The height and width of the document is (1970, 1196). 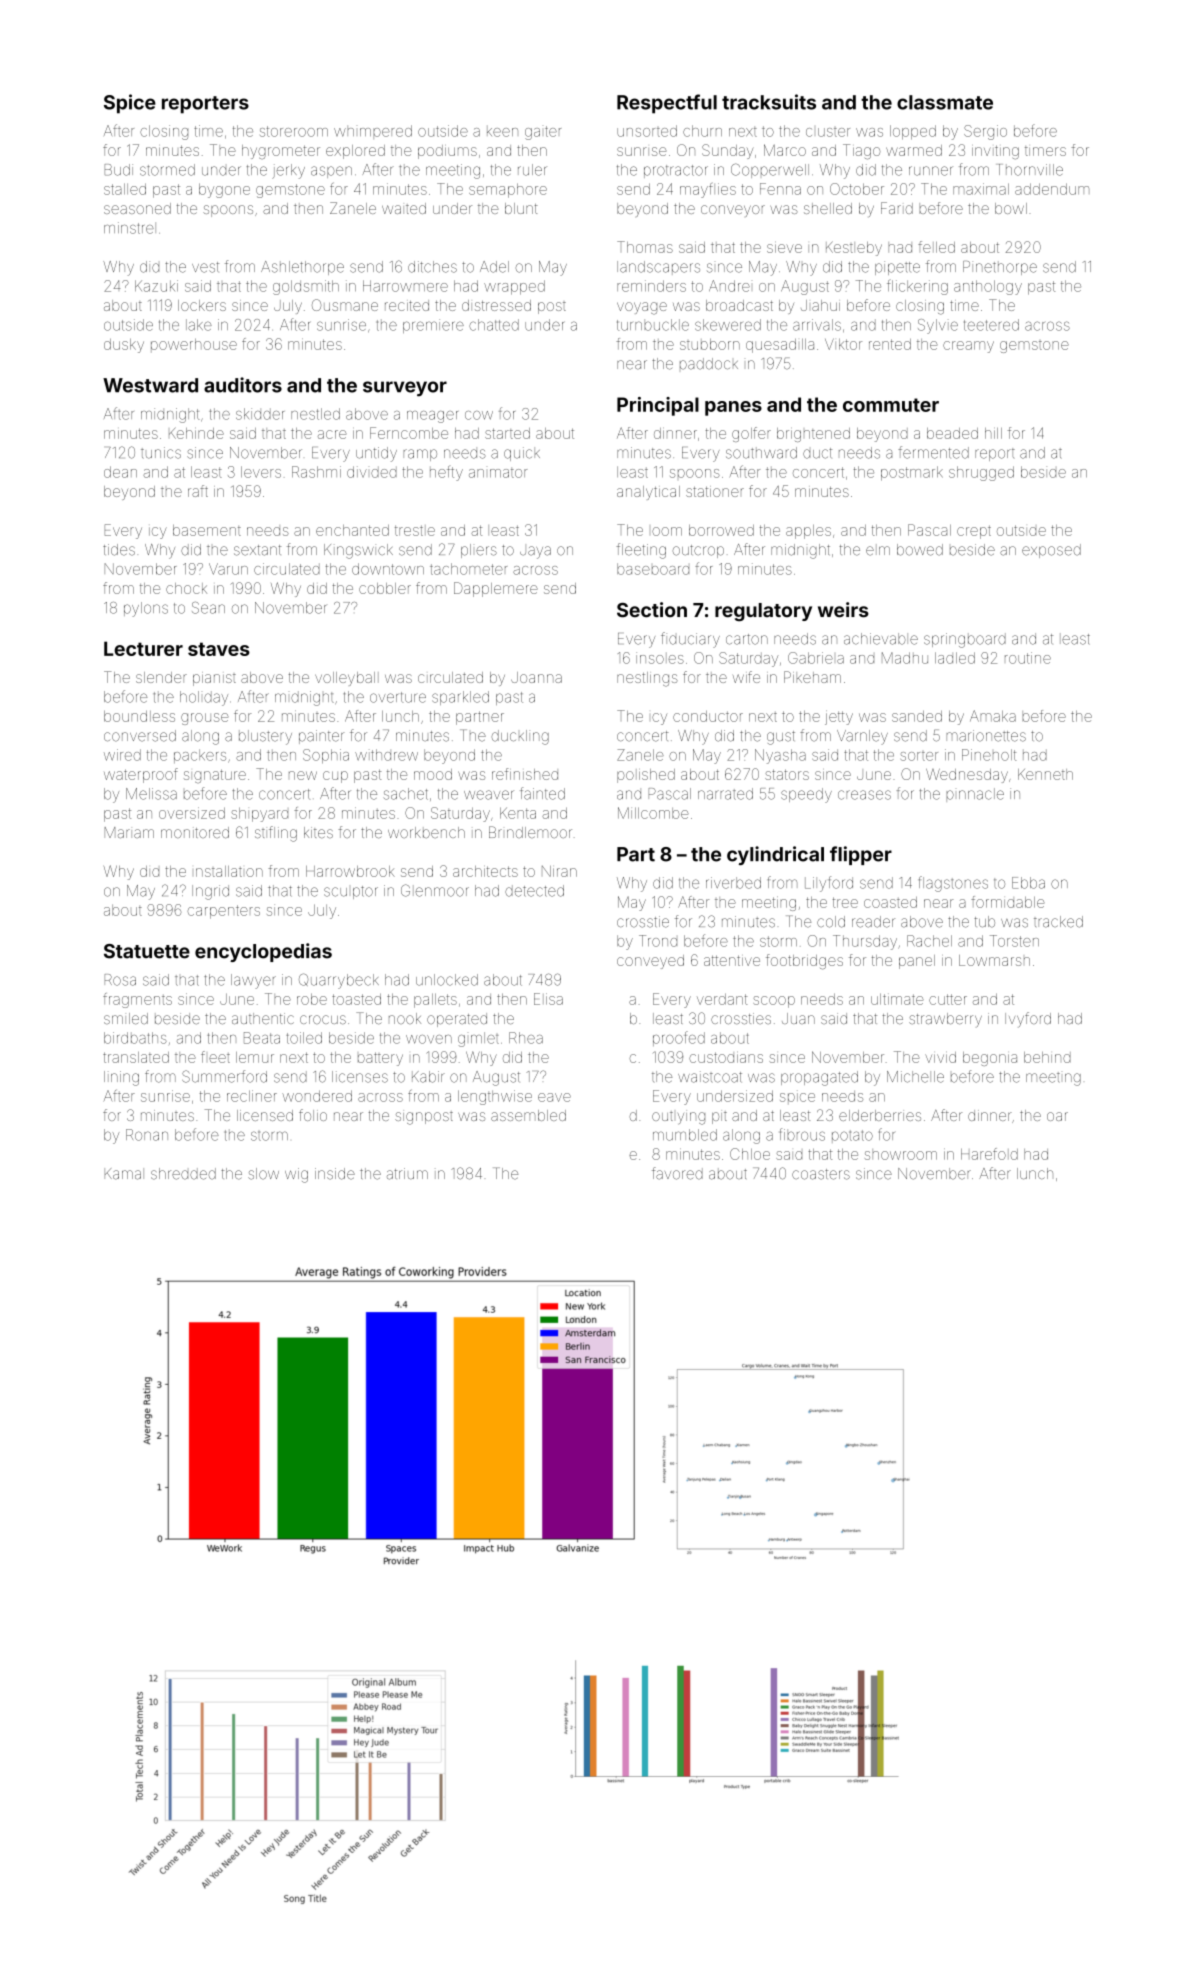 What do you see at coordinates (350, 871) in the document?
I see `Harrowbrook` at bounding box center [350, 871].
